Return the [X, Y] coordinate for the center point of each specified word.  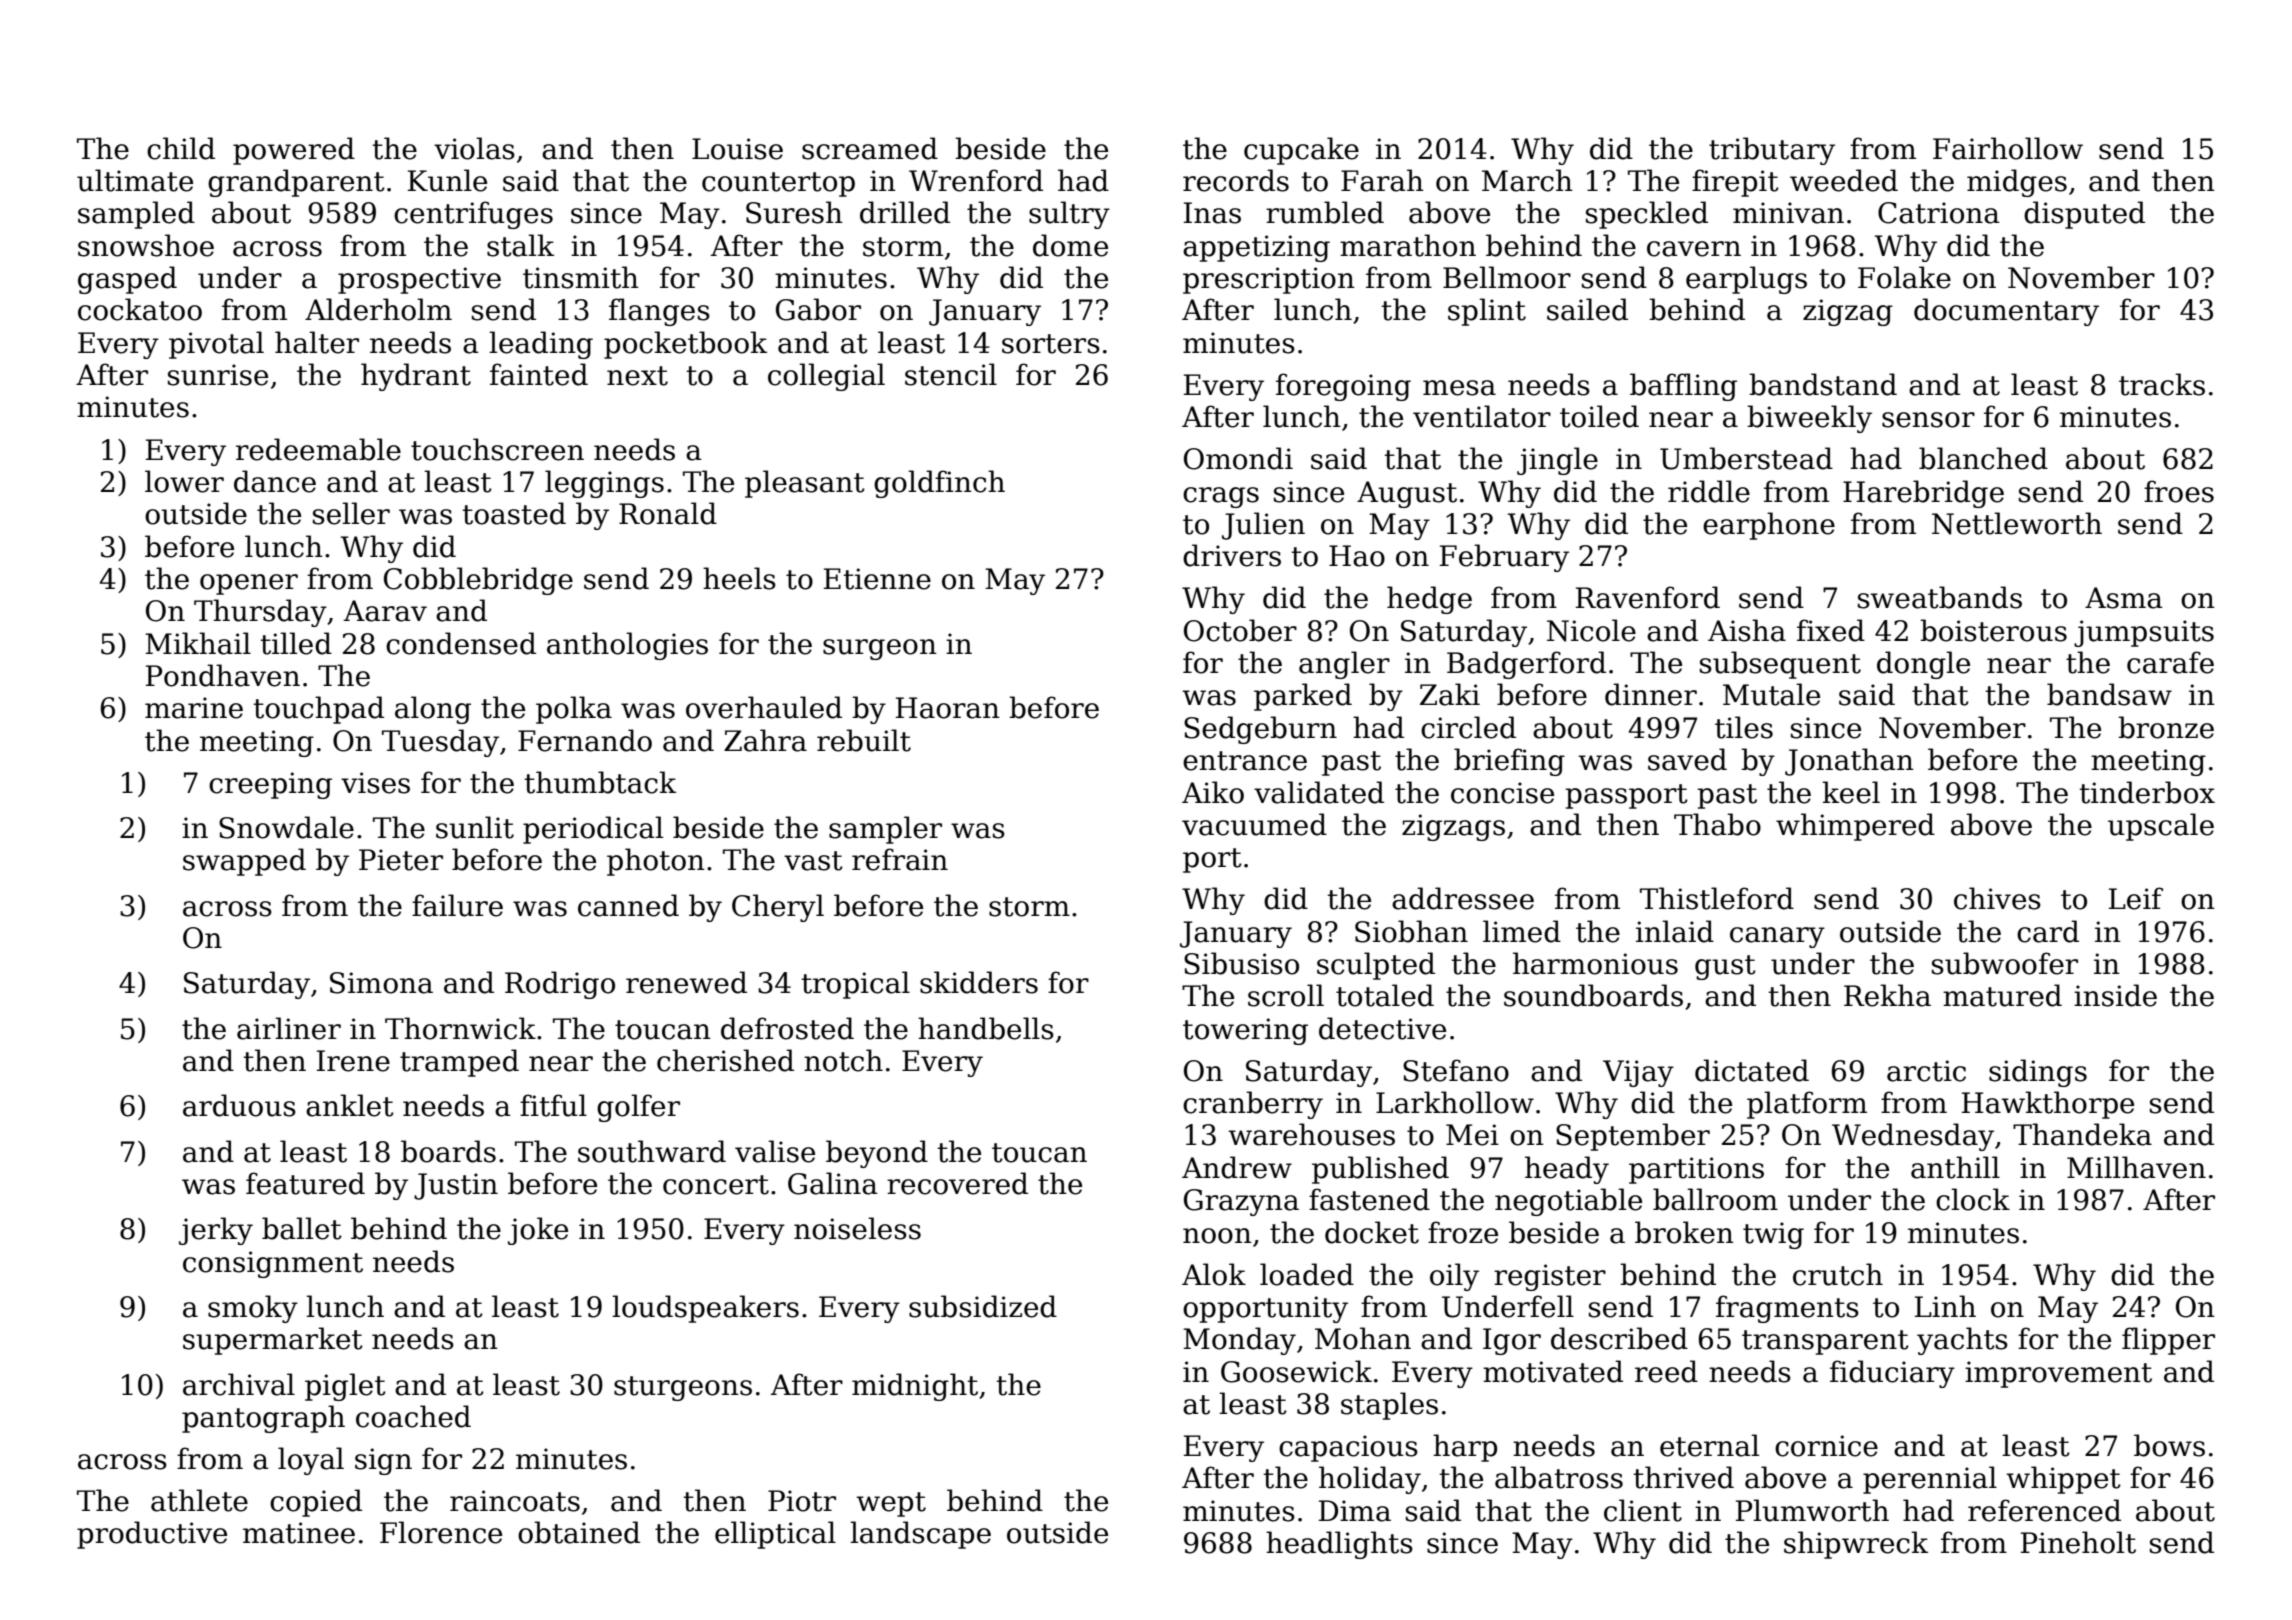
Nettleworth [2017, 523]
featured [305, 1183]
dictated [1752, 1070]
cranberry [1253, 1105]
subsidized [983, 1306]
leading [541, 345]
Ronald [668, 513]
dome [1070, 245]
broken [1684, 1232]
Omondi [1238, 458]
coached [413, 1416]
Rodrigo [560, 985]
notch [843, 1060]
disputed [2084, 215]
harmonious [1595, 963]
